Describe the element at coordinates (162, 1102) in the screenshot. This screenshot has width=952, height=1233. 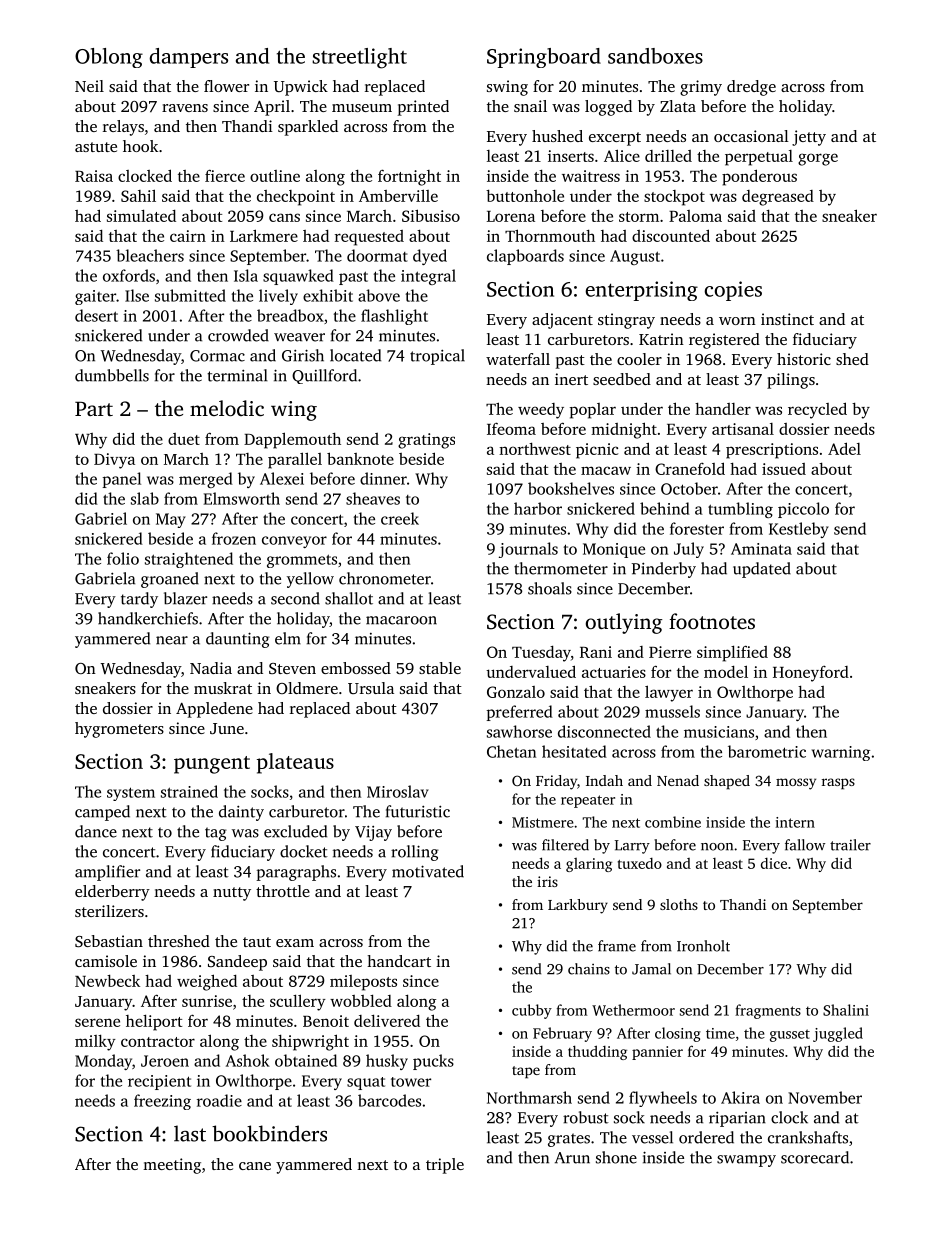
I see `freezing` at that location.
